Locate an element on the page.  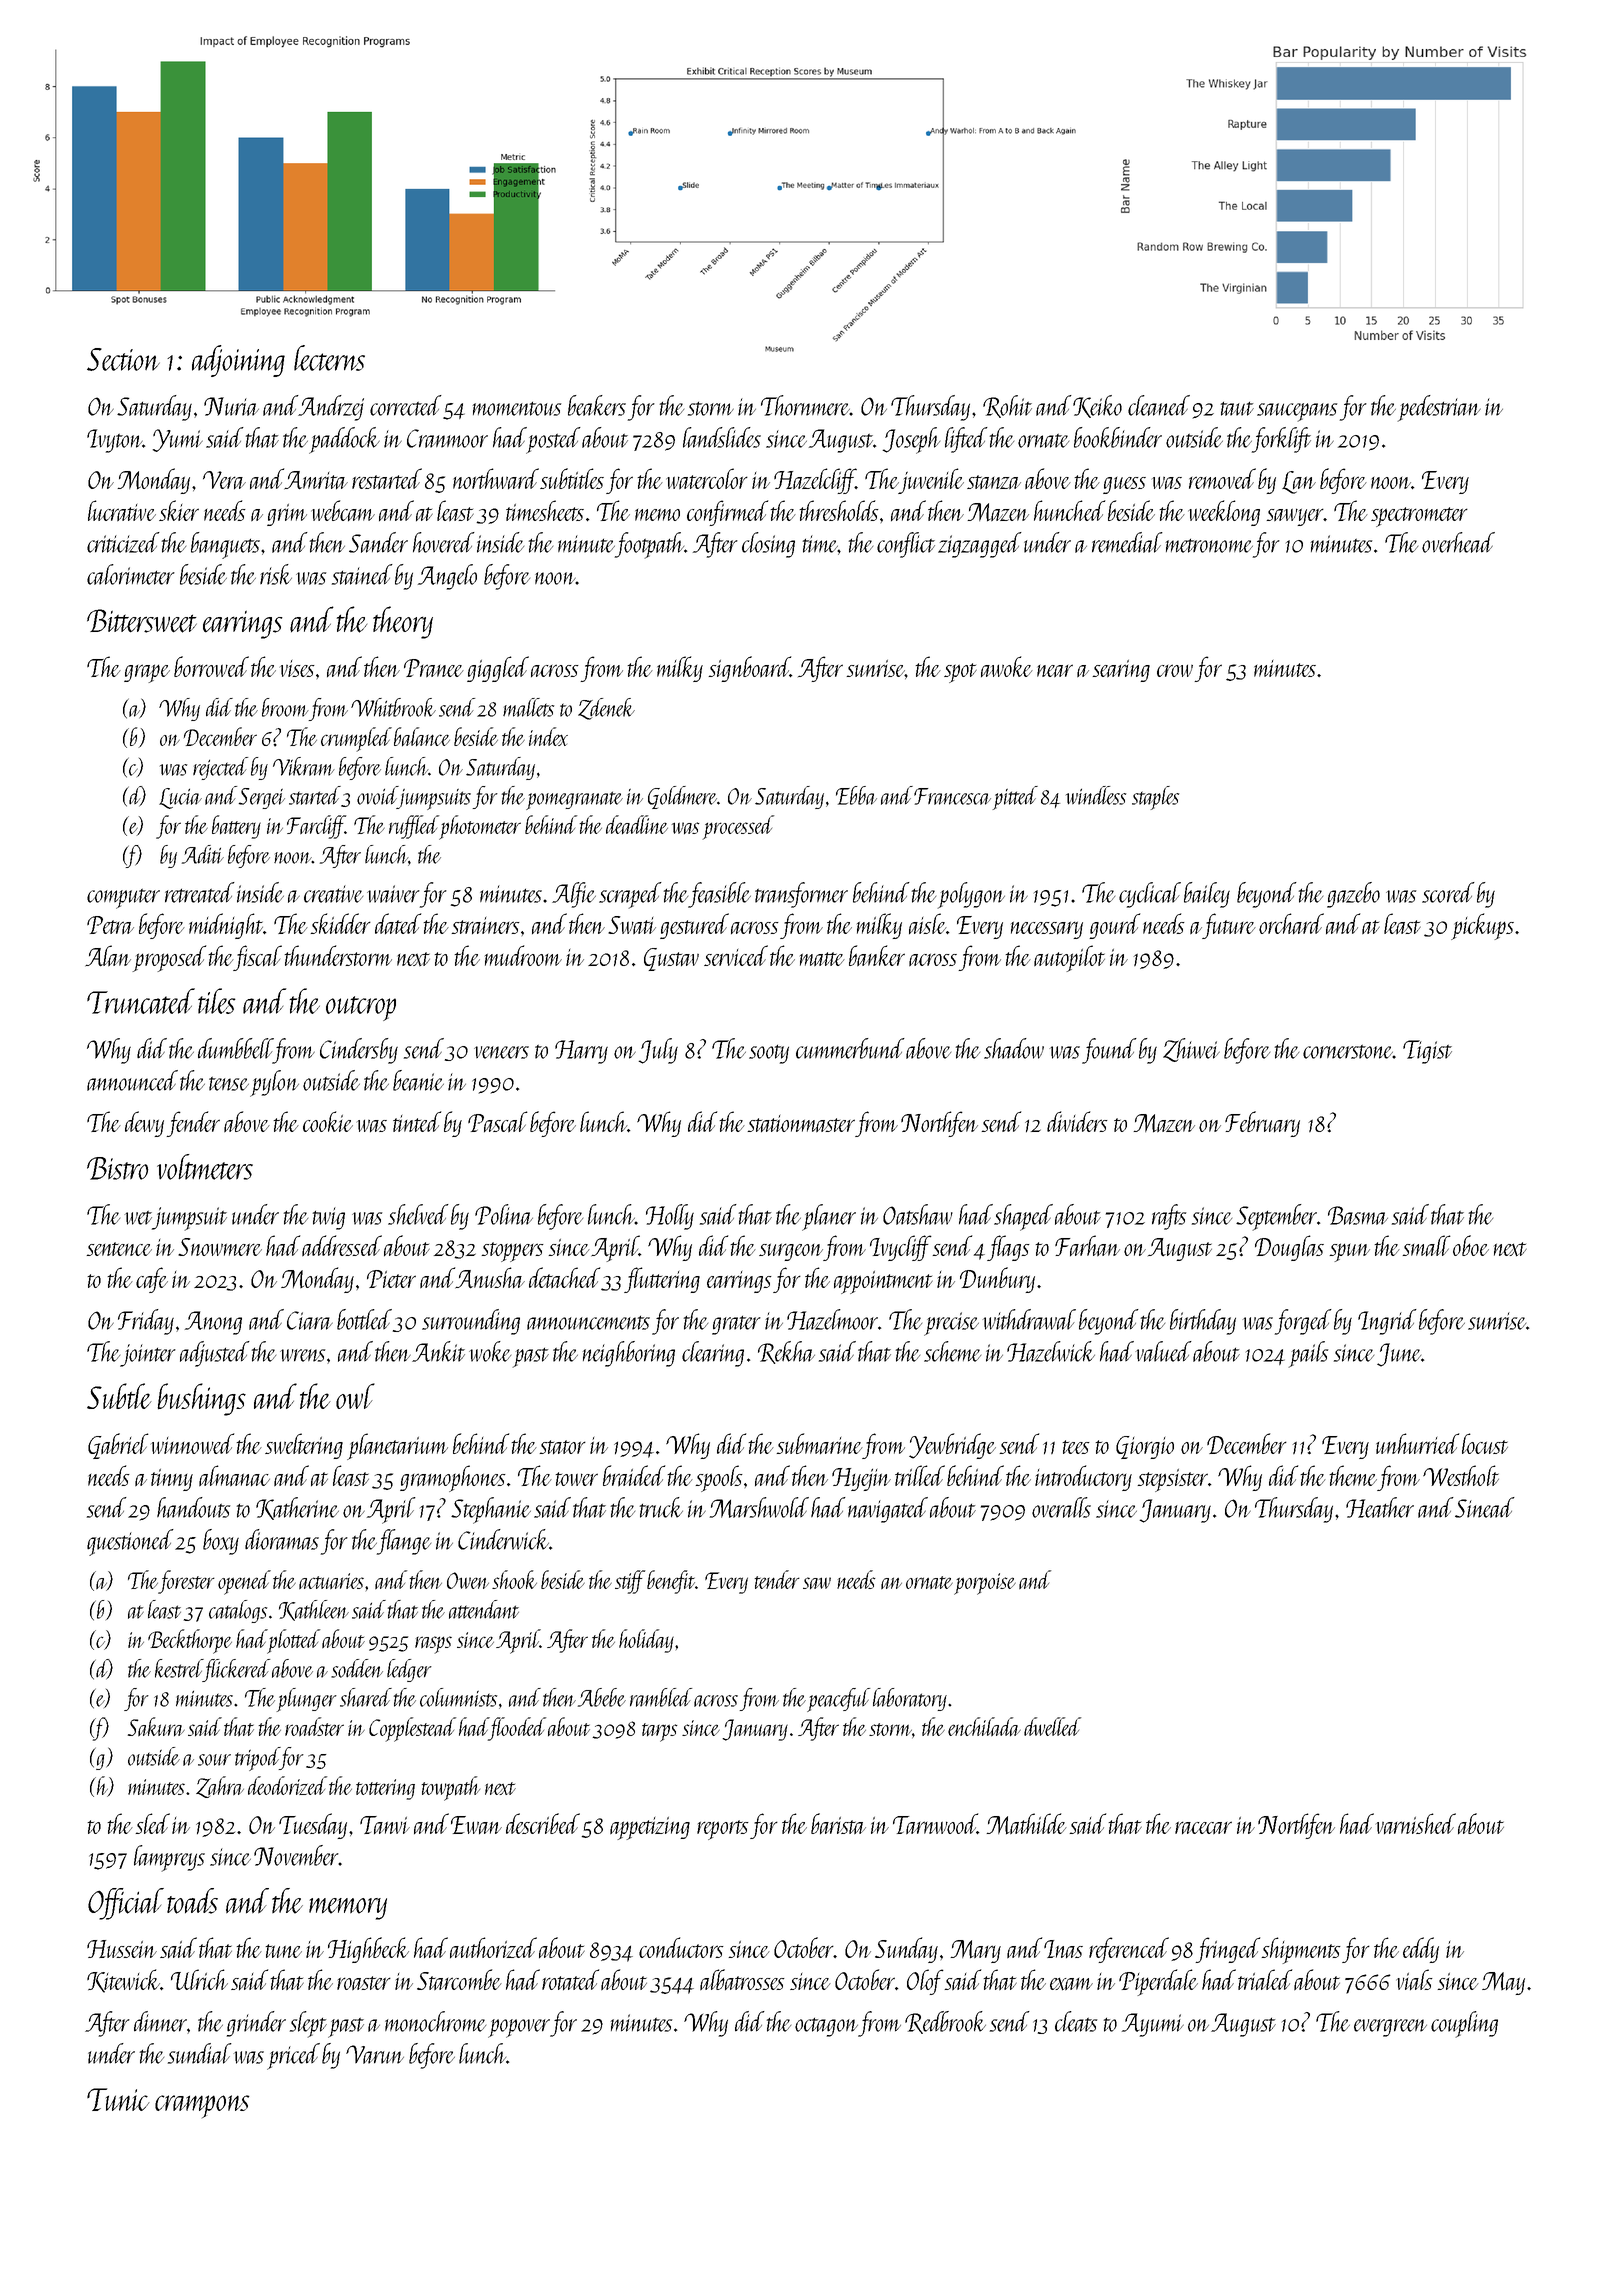
laboratory is located at coordinates (910, 1699).
